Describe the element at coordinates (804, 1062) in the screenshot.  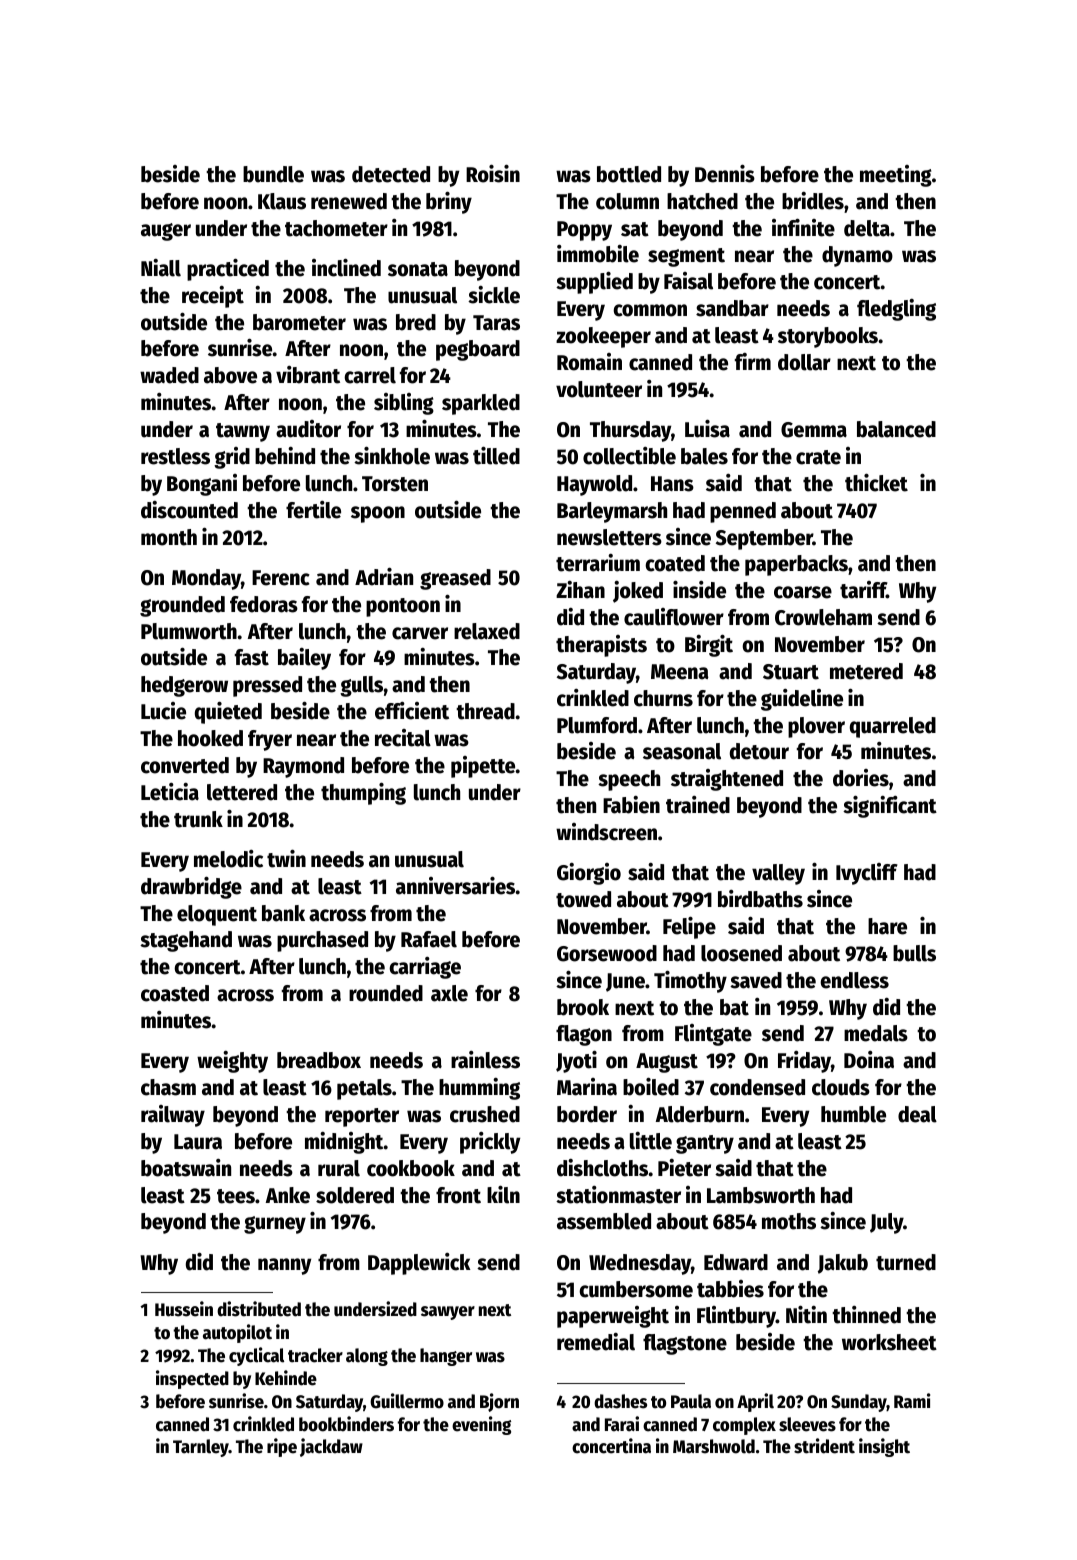
I see `Friday` at that location.
